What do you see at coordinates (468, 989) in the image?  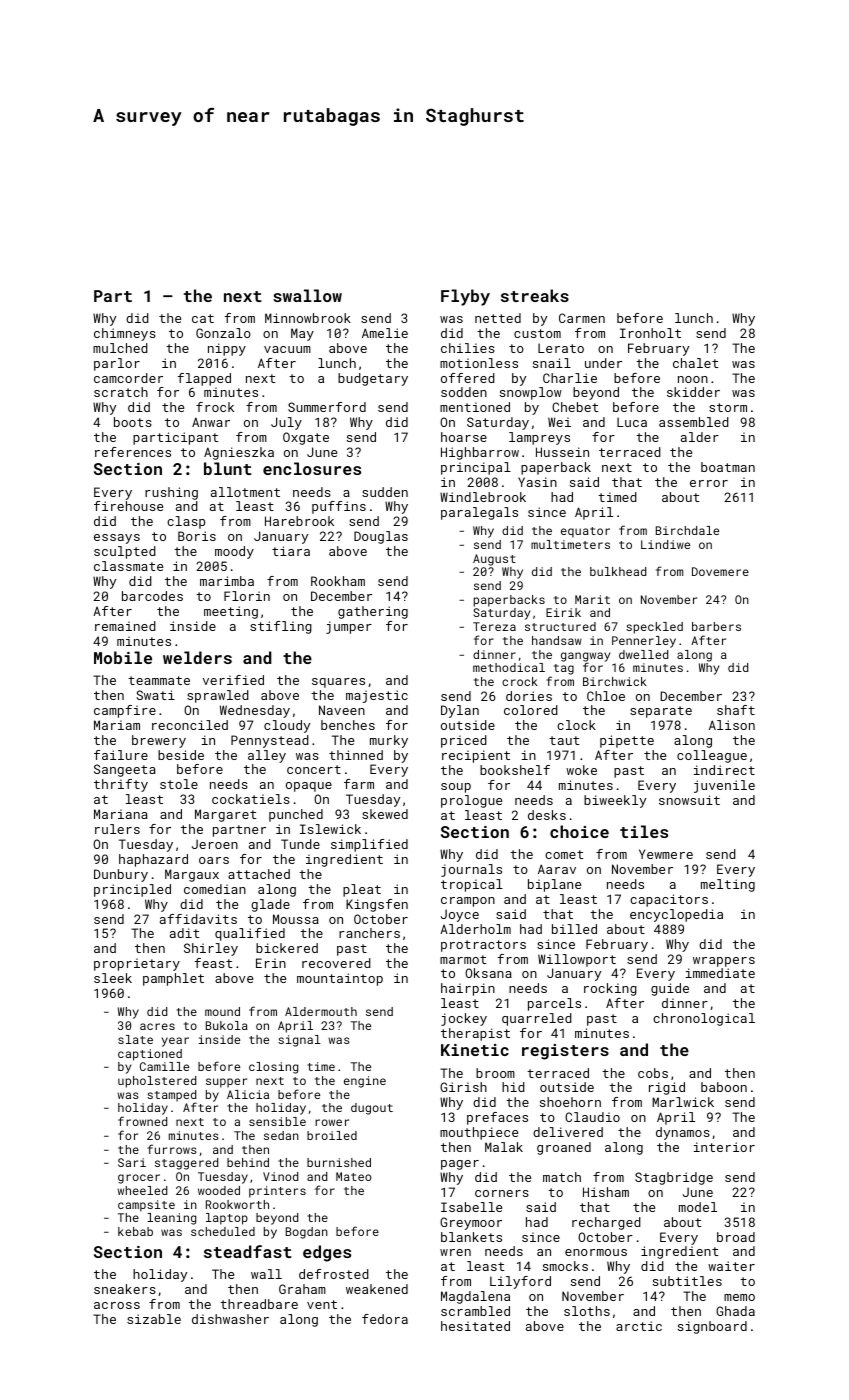 I see `hairpin` at bounding box center [468, 989].
